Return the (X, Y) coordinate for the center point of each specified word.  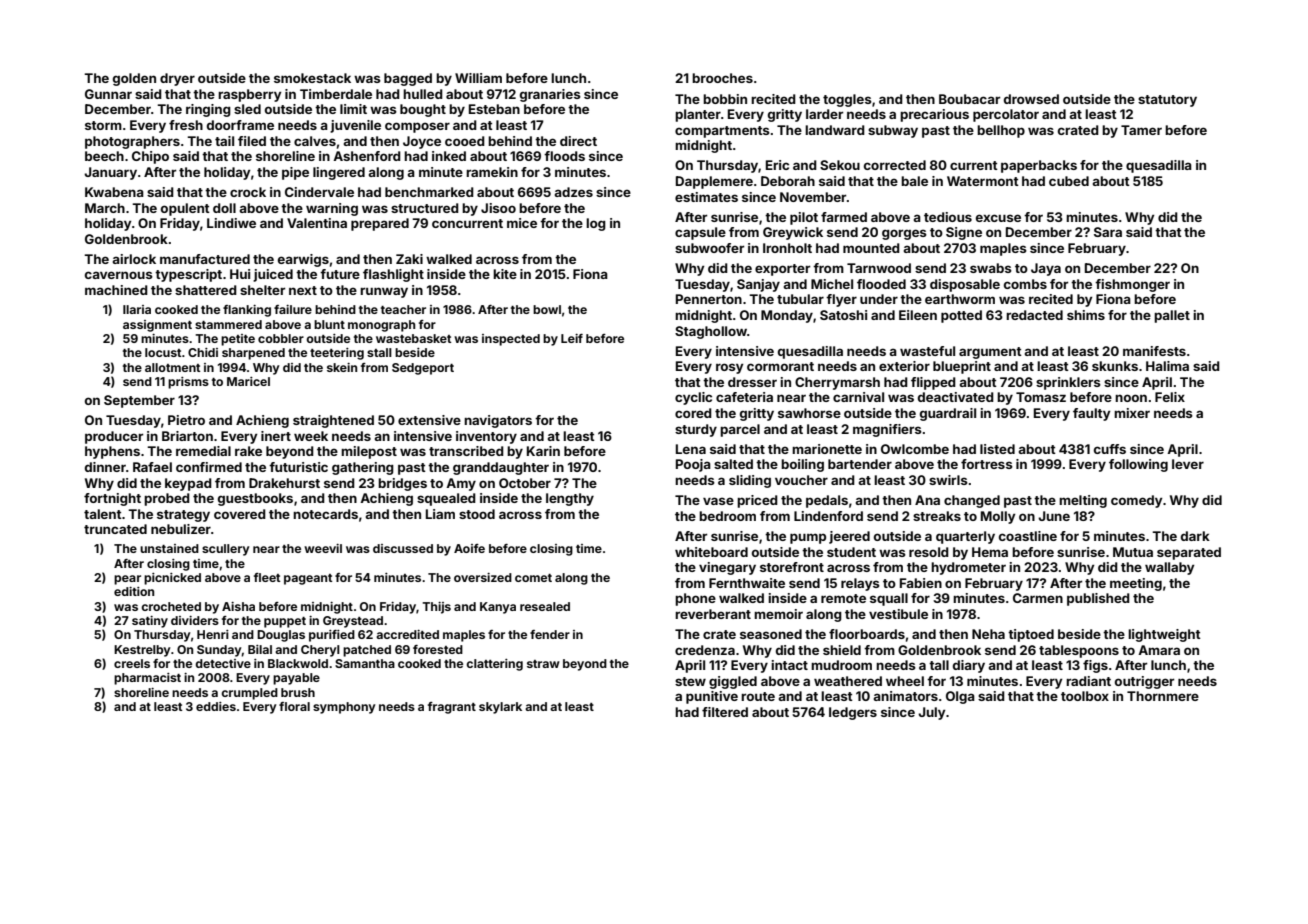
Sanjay (758, 285)
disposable (965, 285)
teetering (337, 354)
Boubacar (969, 99)
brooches (722, 78)
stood (477, 514)
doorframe (240, 125)
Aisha (238, 606)
